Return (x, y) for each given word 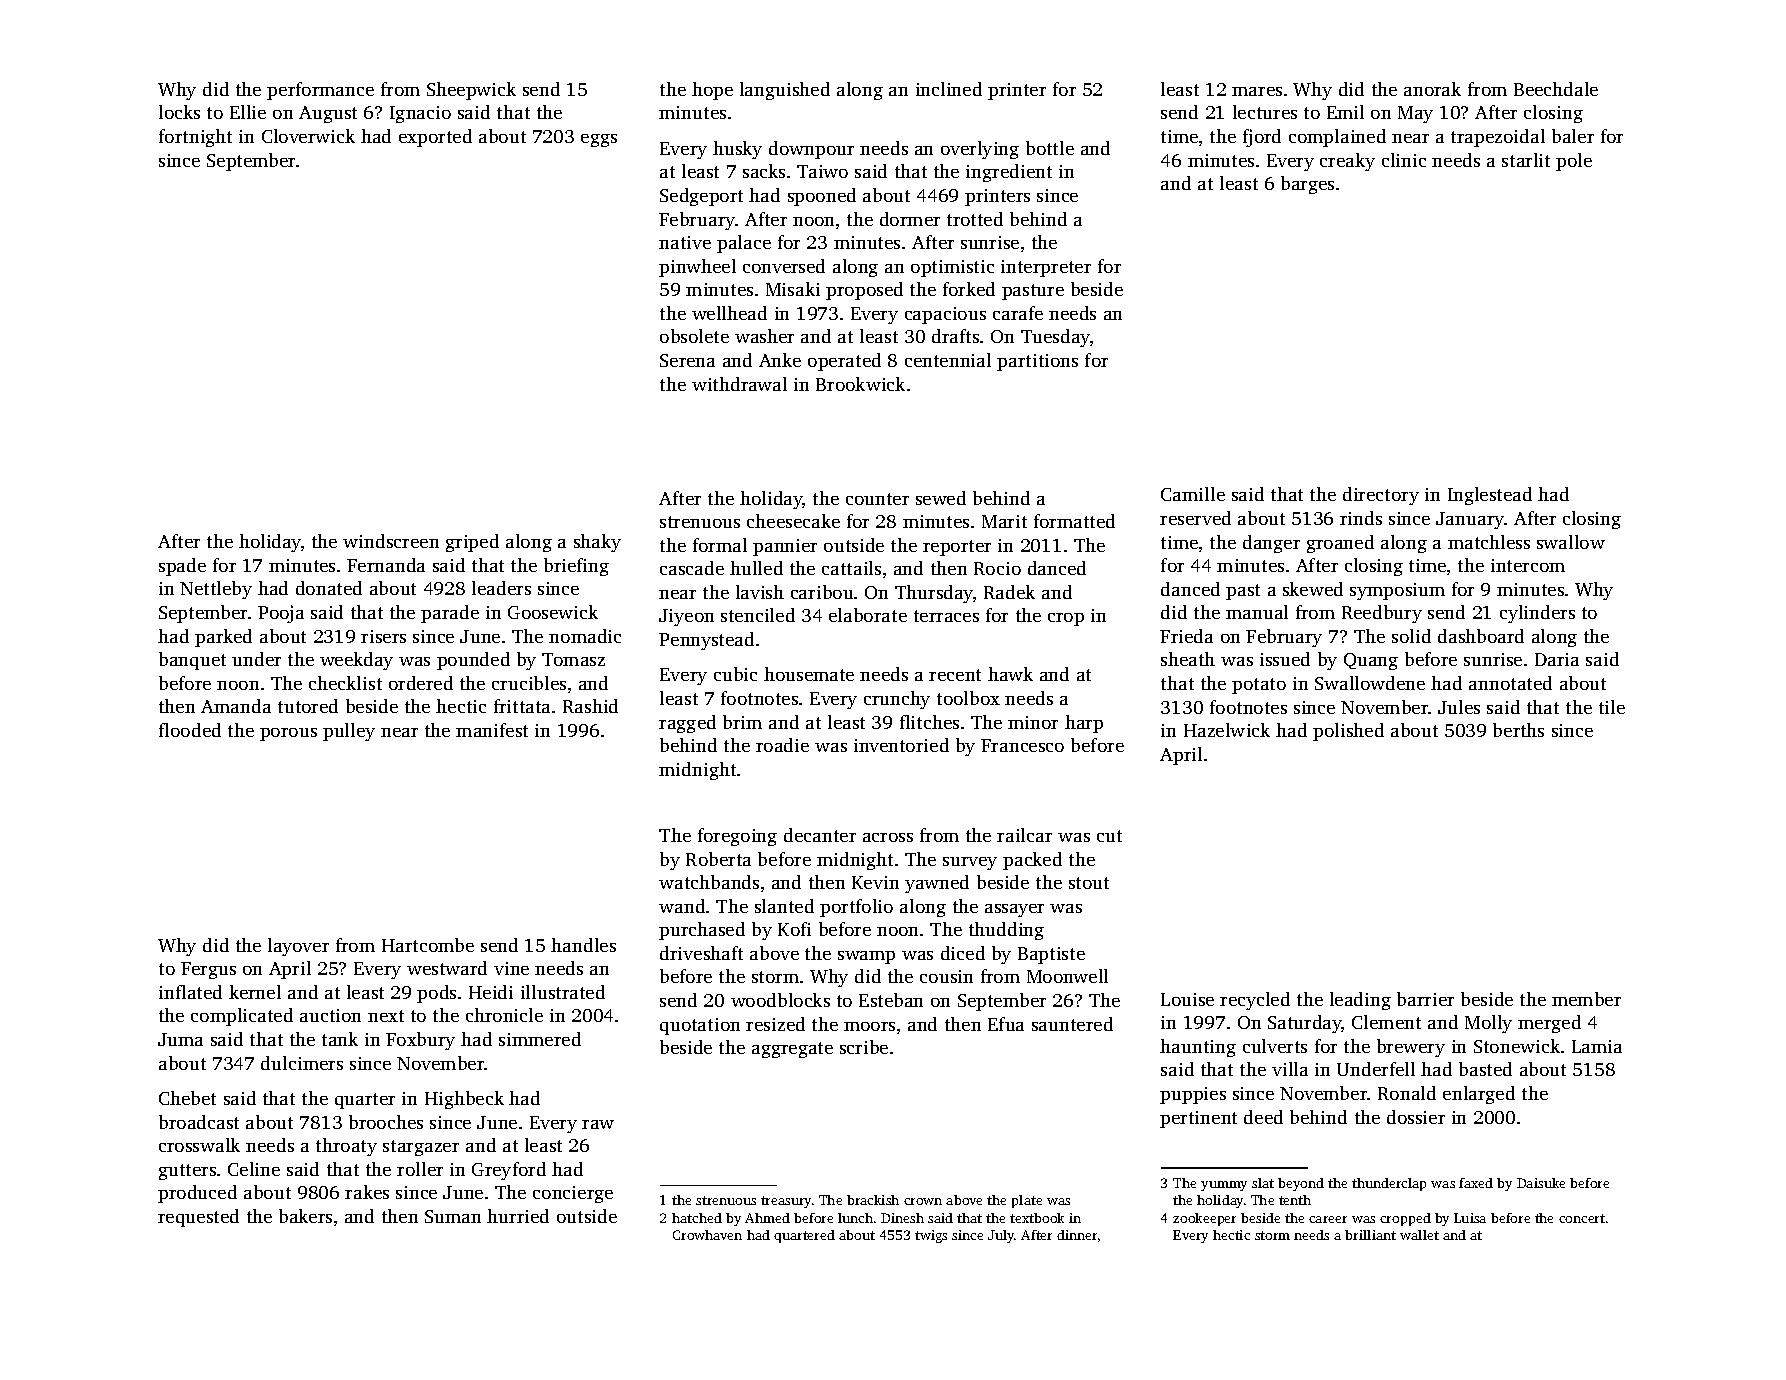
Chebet (187, 1098)
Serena (687, 360)
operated (844, 362)
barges (1307, 185)
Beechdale (1556, 89)
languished (785, 91)
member (1586, 999)
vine (511, 968)
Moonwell (1067, 976)
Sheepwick (471, 91)
